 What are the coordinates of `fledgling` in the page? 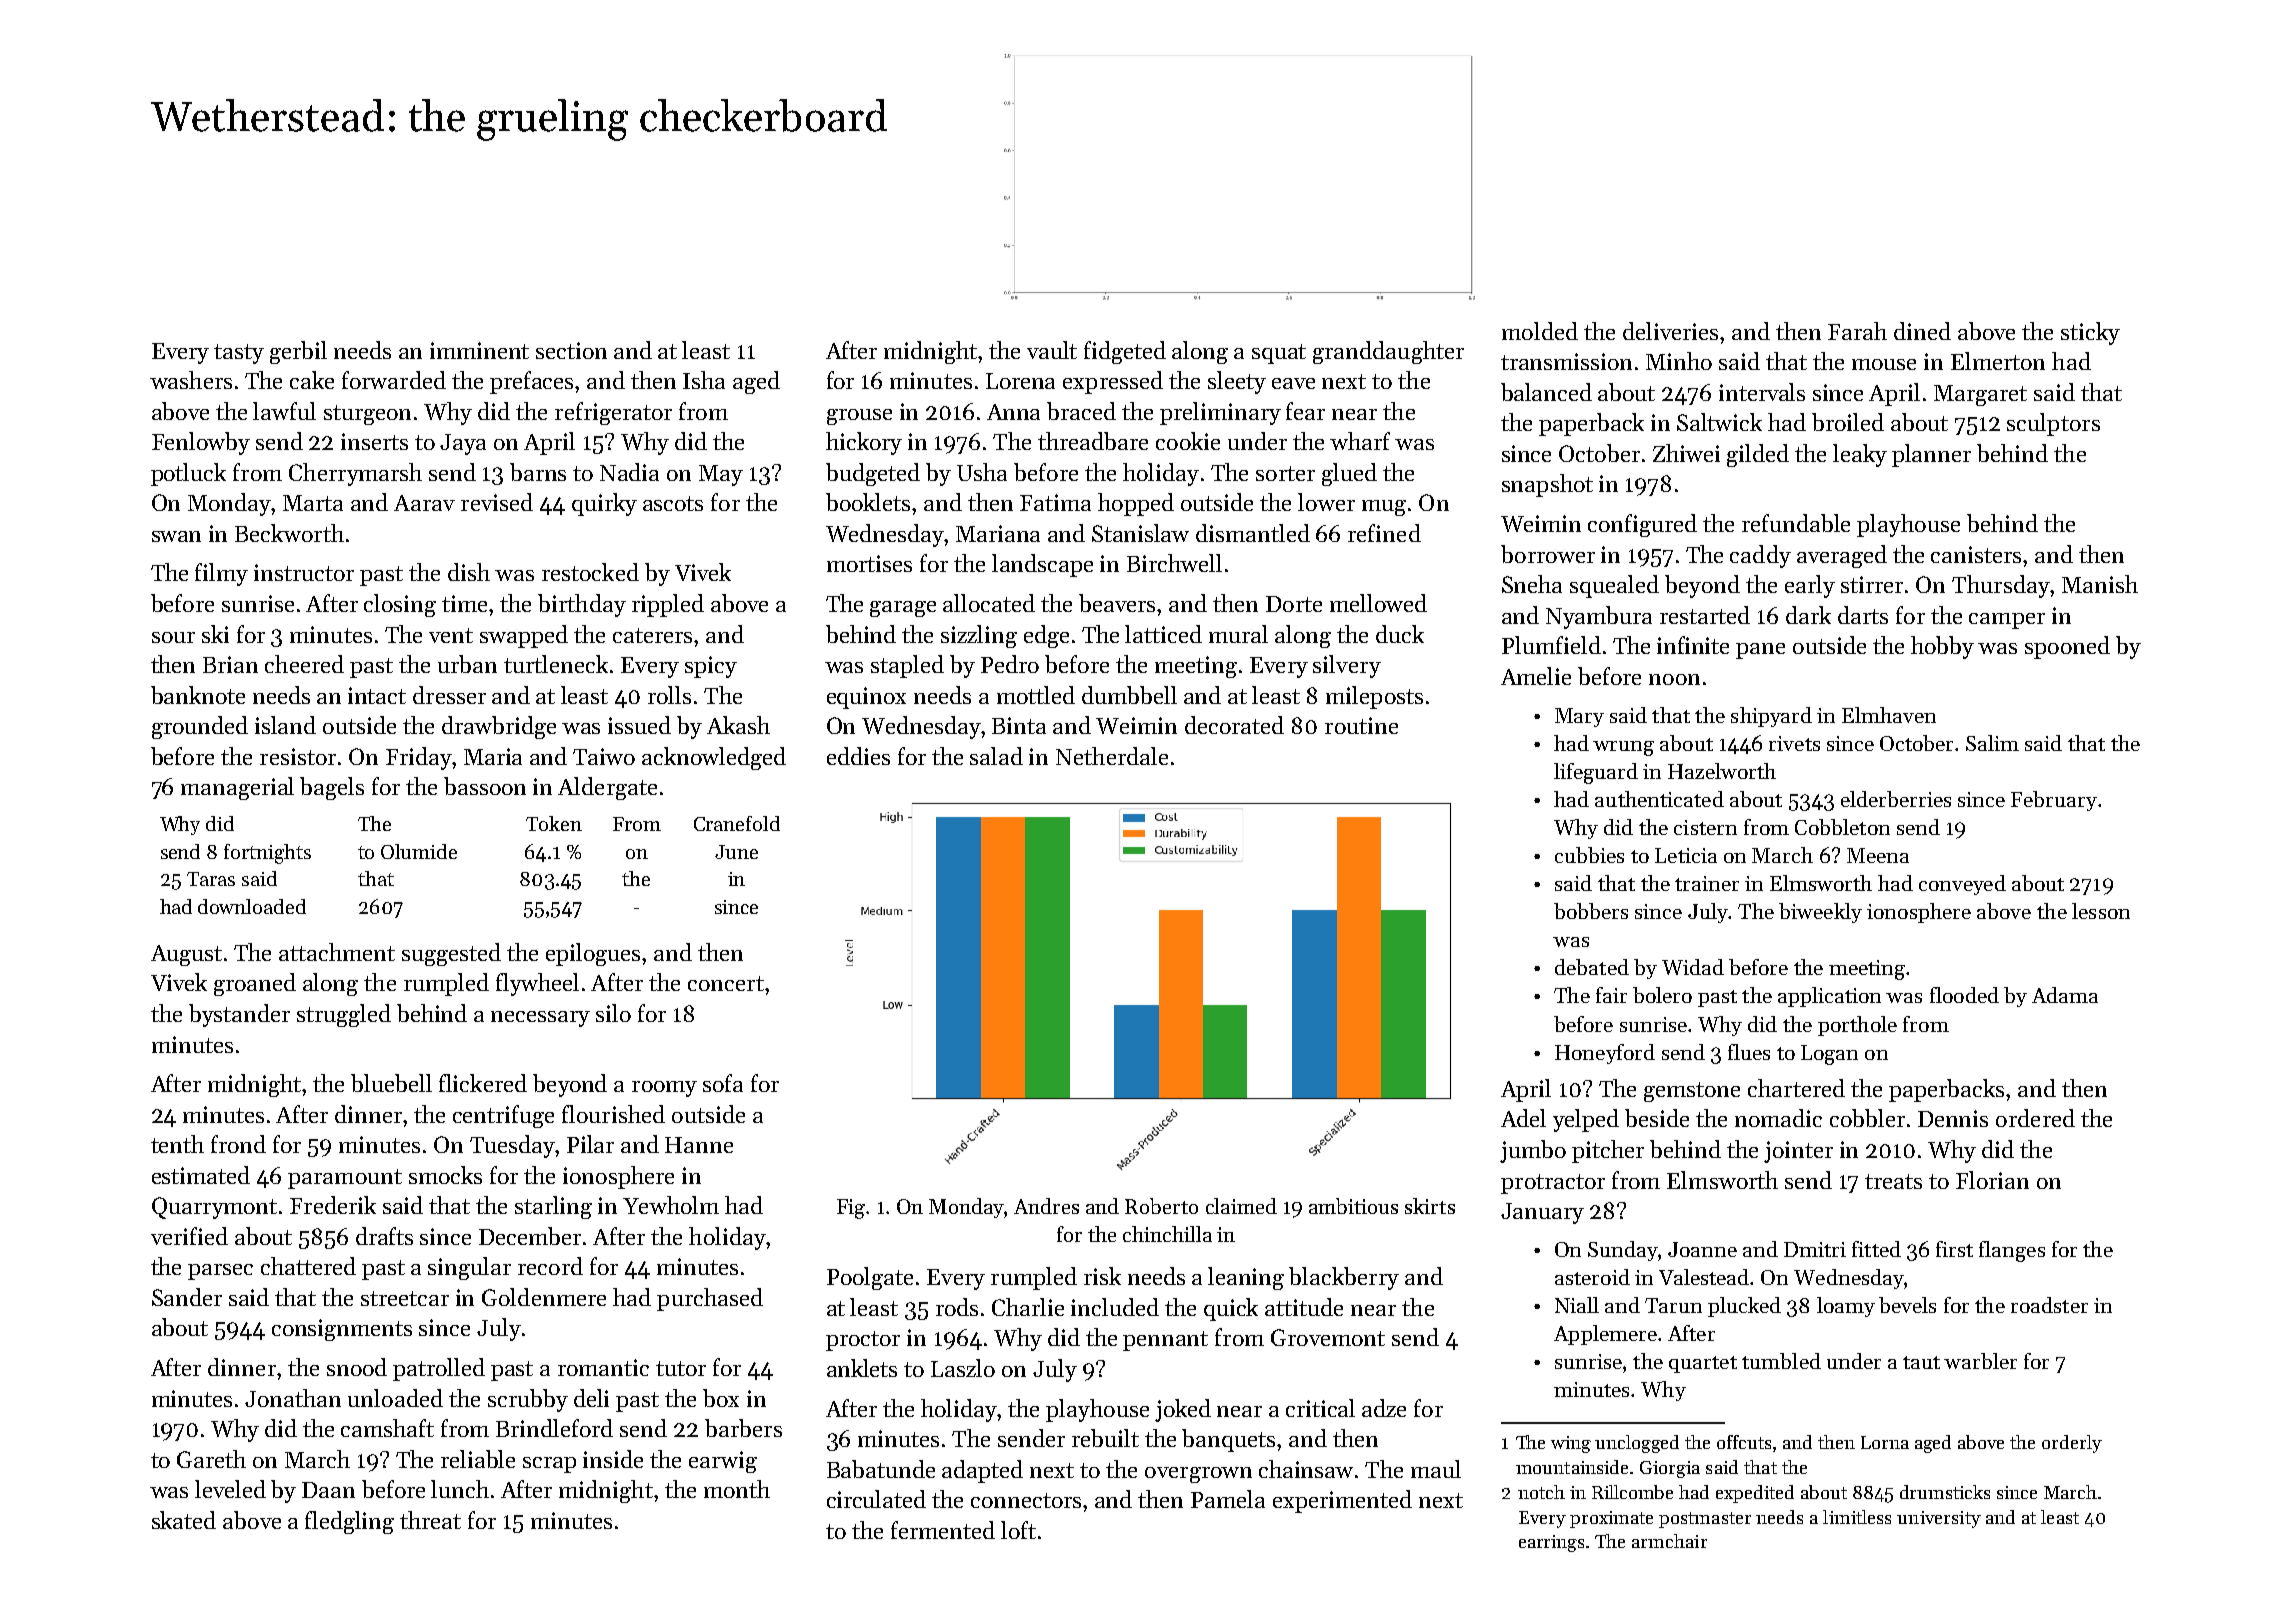 It's located at (349, 1522).
